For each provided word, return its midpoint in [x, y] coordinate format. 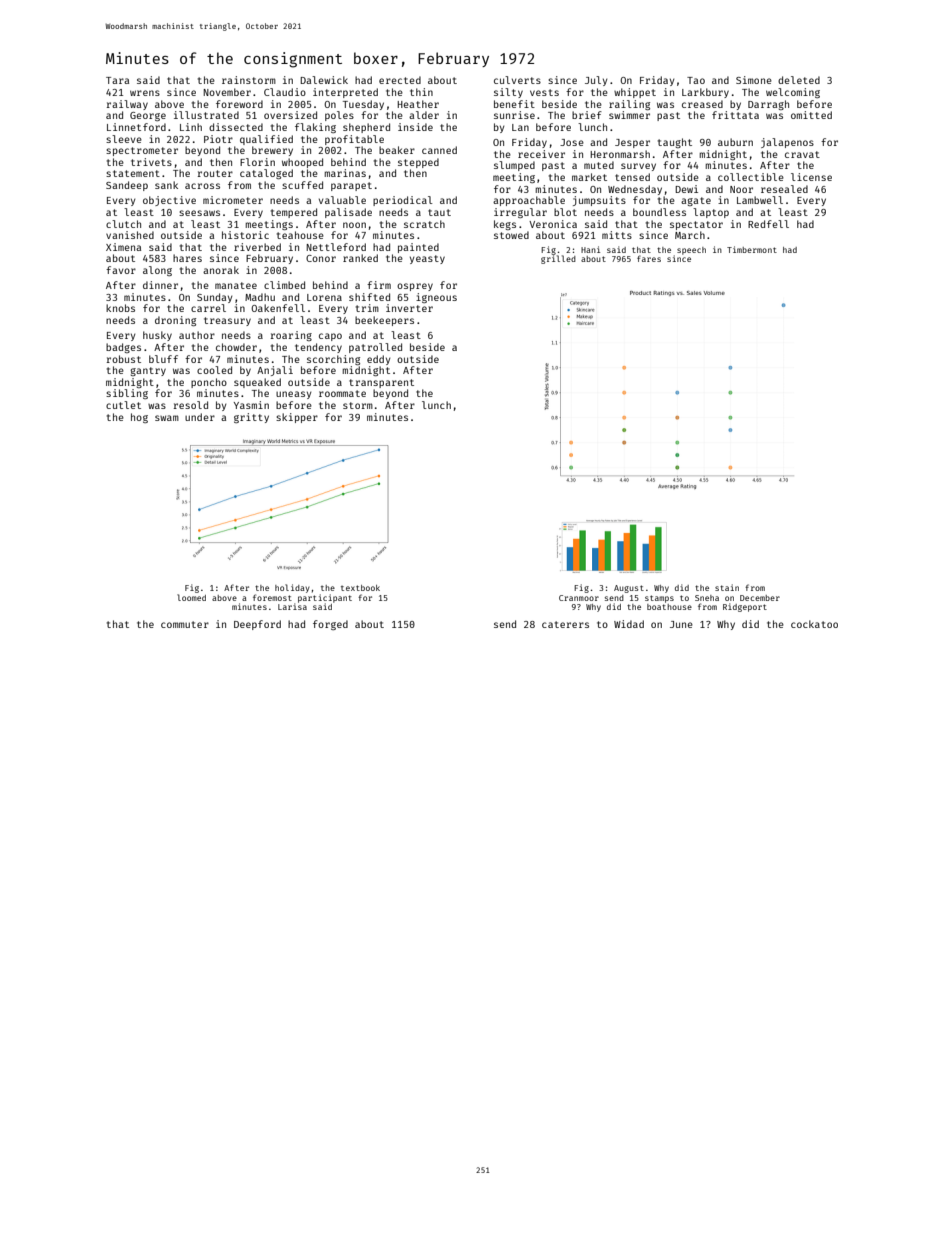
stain [727, 587]
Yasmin [251, 405]
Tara [117, 80]
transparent [381, 383]
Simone [754, 80]
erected [400, 80]
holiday [292, 588]
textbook [360, 588]
